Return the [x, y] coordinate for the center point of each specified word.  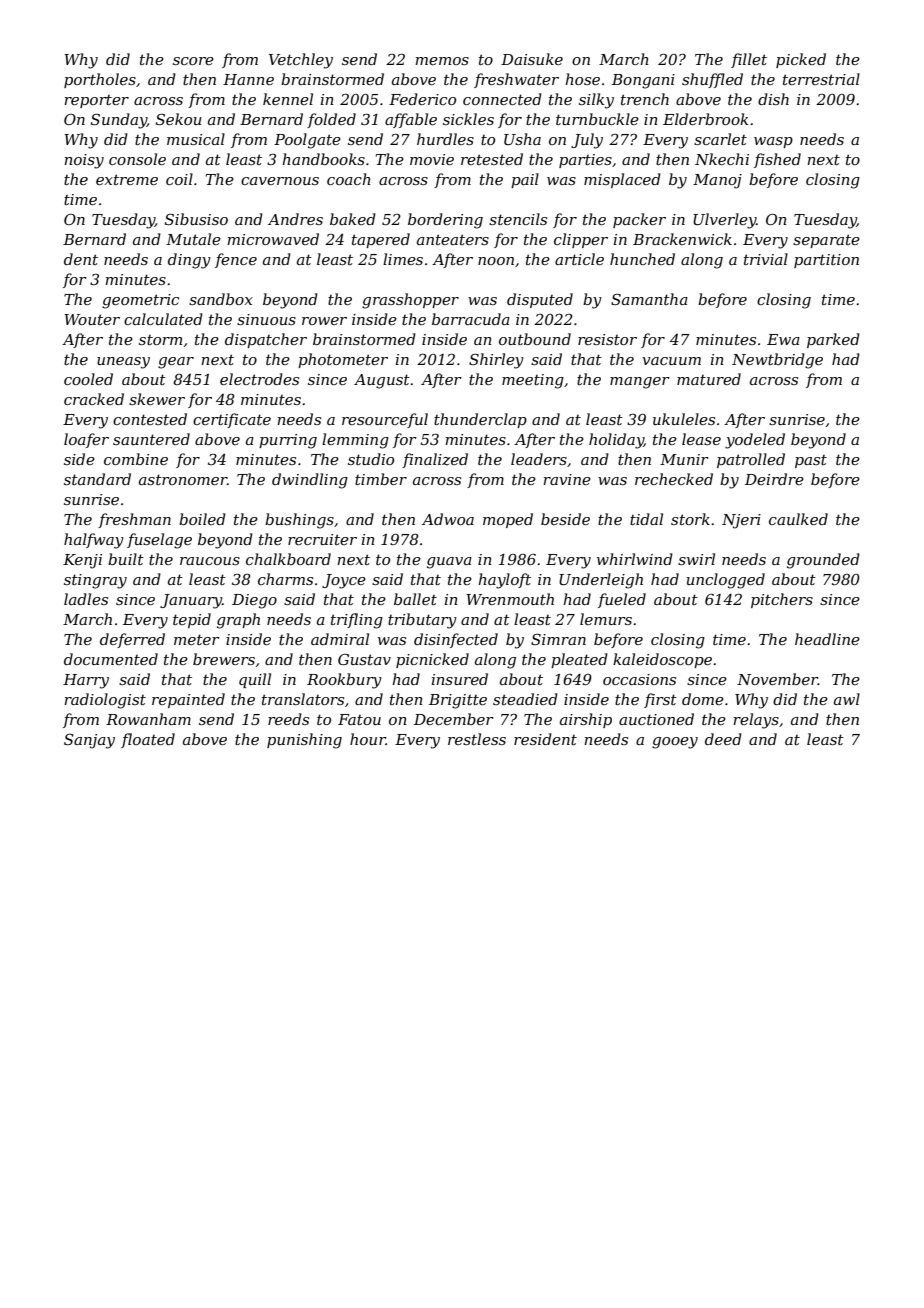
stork [690, 519]
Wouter [92, 319]
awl [847, 699]
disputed [540, 300]
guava [449, 563]
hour [368, 739]
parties [585, 161]
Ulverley [724, 221]
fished [777, 160]
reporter [96, 101]
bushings [299, 521]
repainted [188, 700]
